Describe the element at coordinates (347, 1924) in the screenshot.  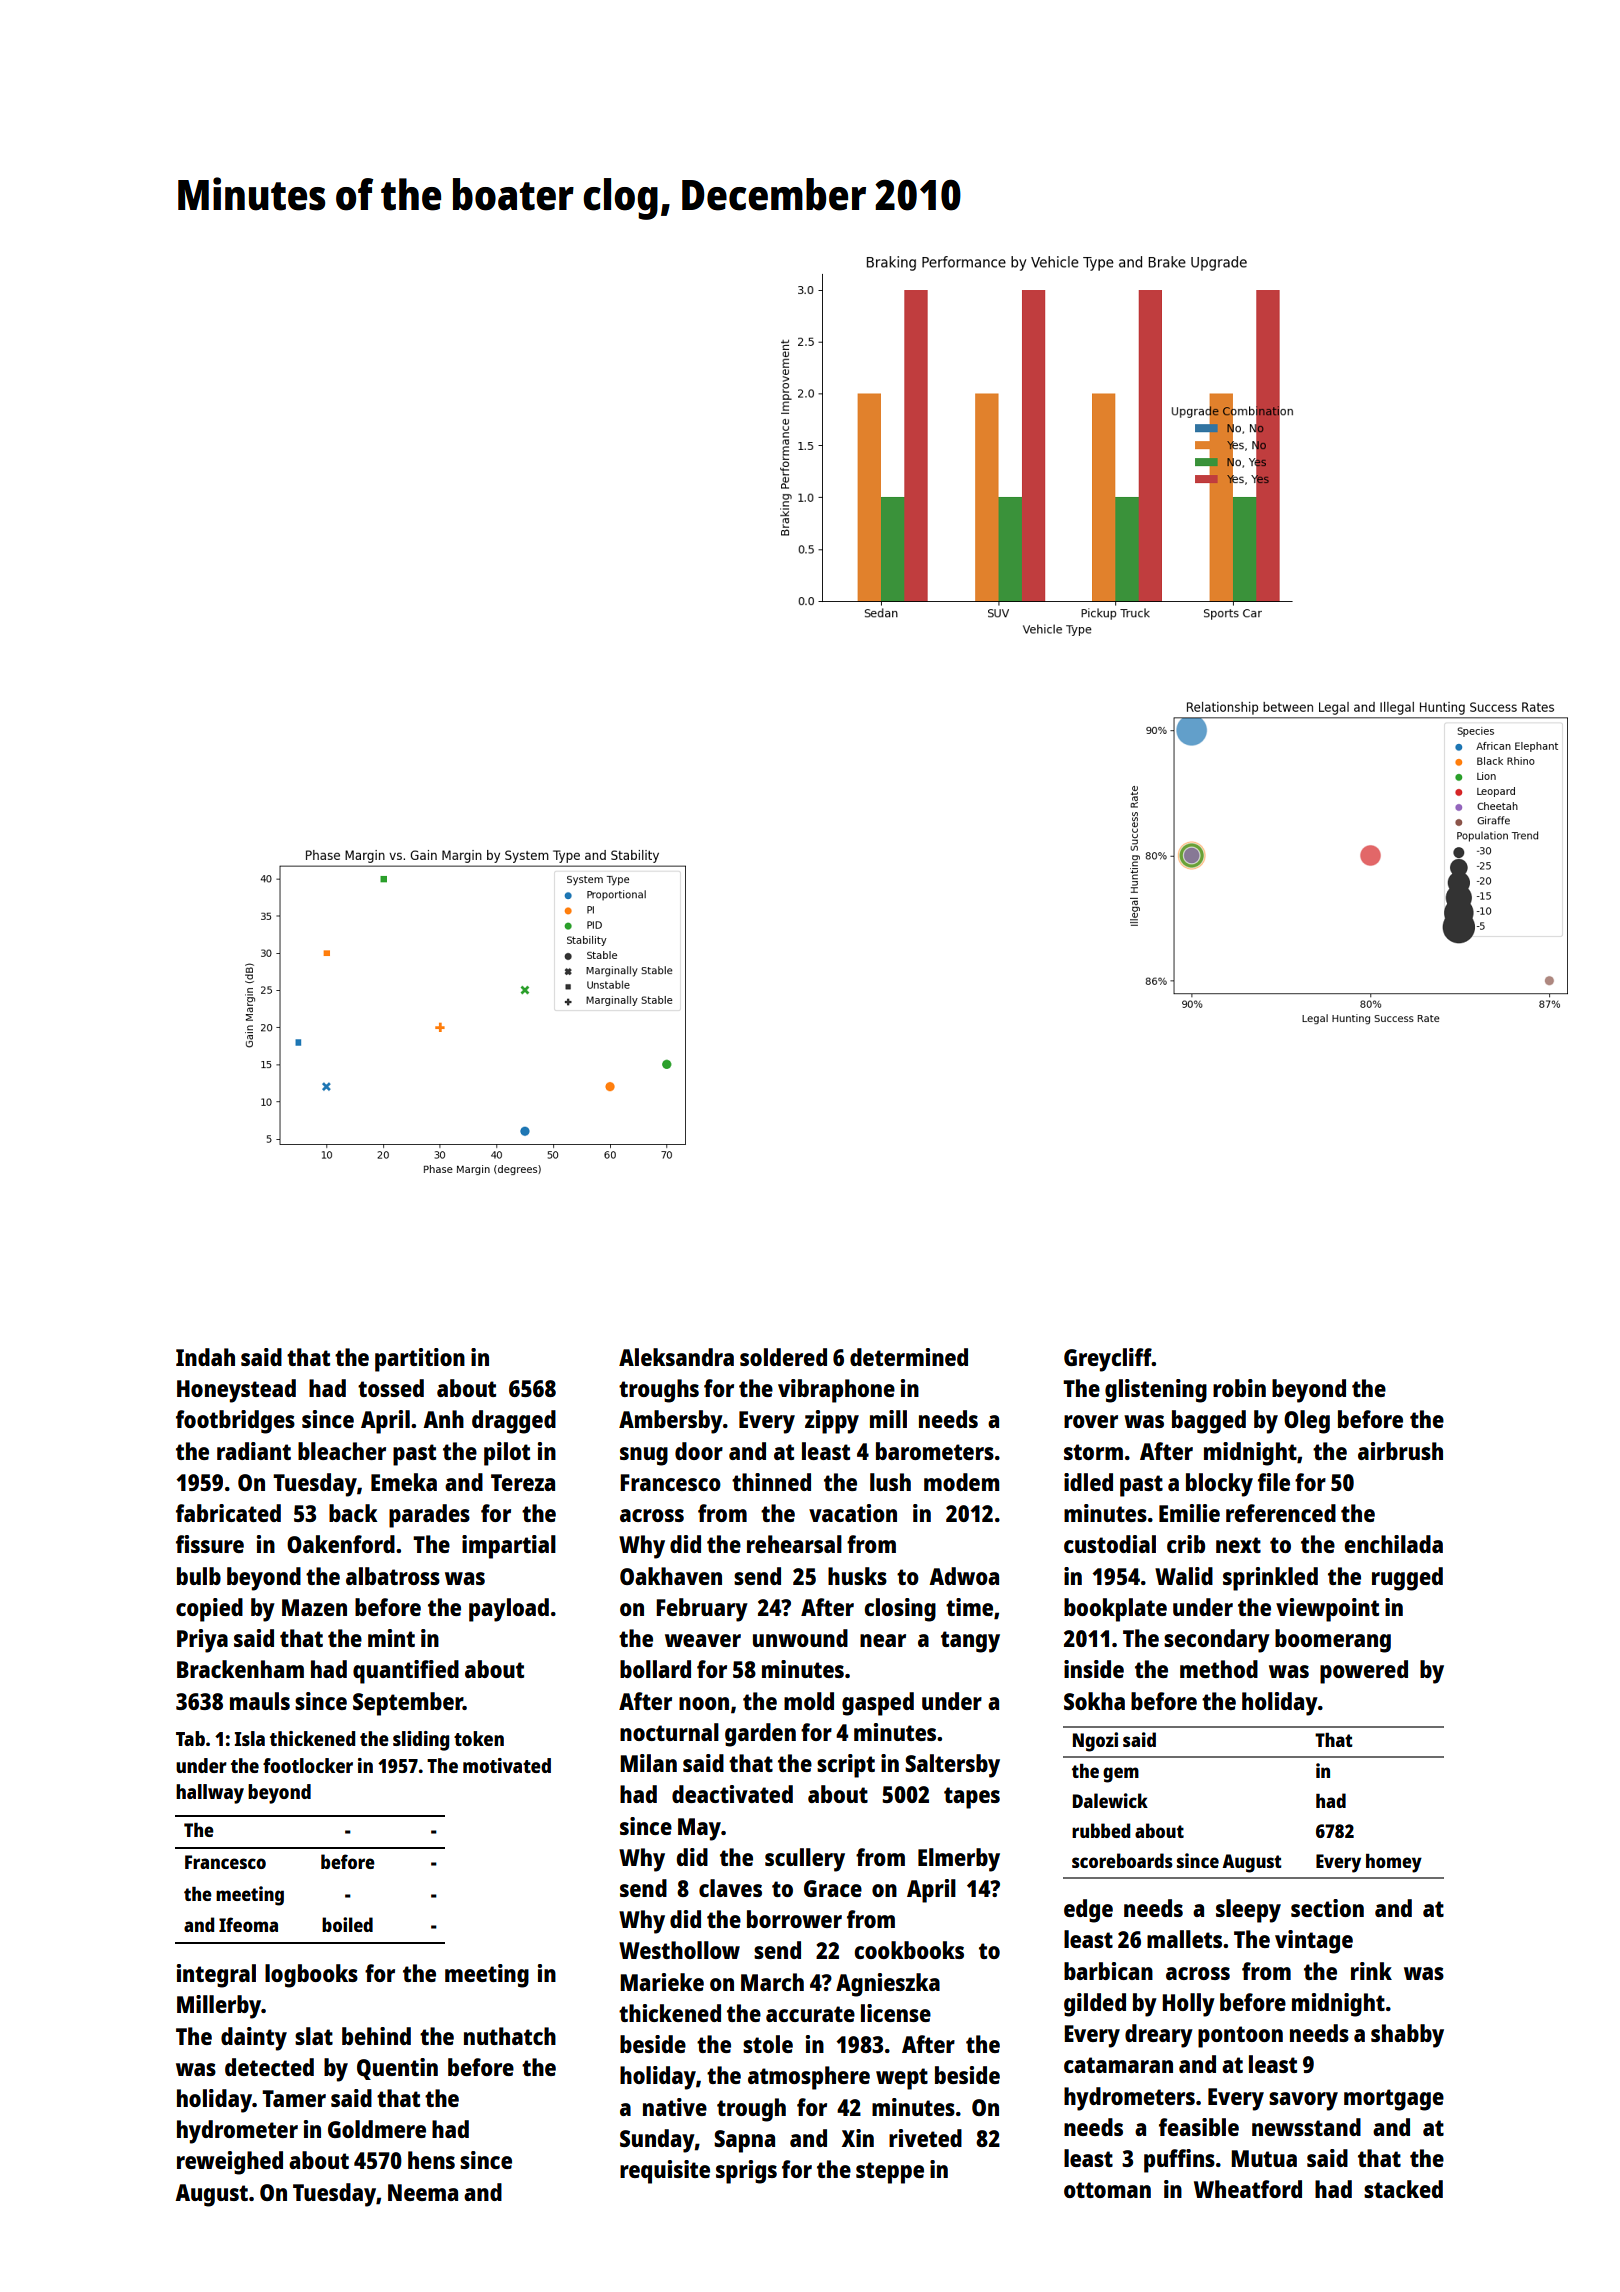
I see `boiled` at that location.
